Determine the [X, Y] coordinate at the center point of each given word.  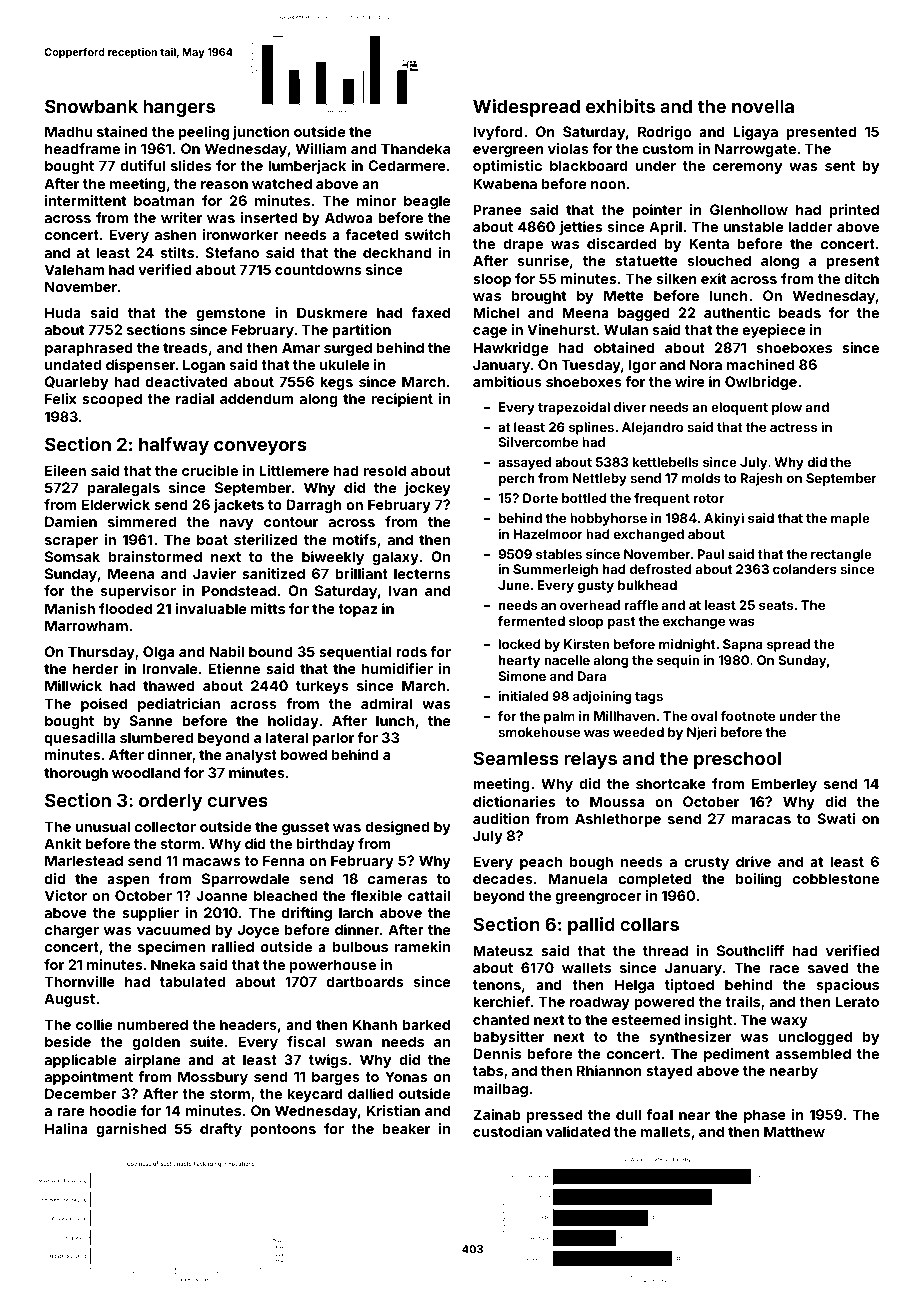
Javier [214, 573]
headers [248, 1024]
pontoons [283, 1130]
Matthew [794, 1131]
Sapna [743, 645]
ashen [175, 234]
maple [850, 519]
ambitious [507, 381]
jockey [427, 489]
